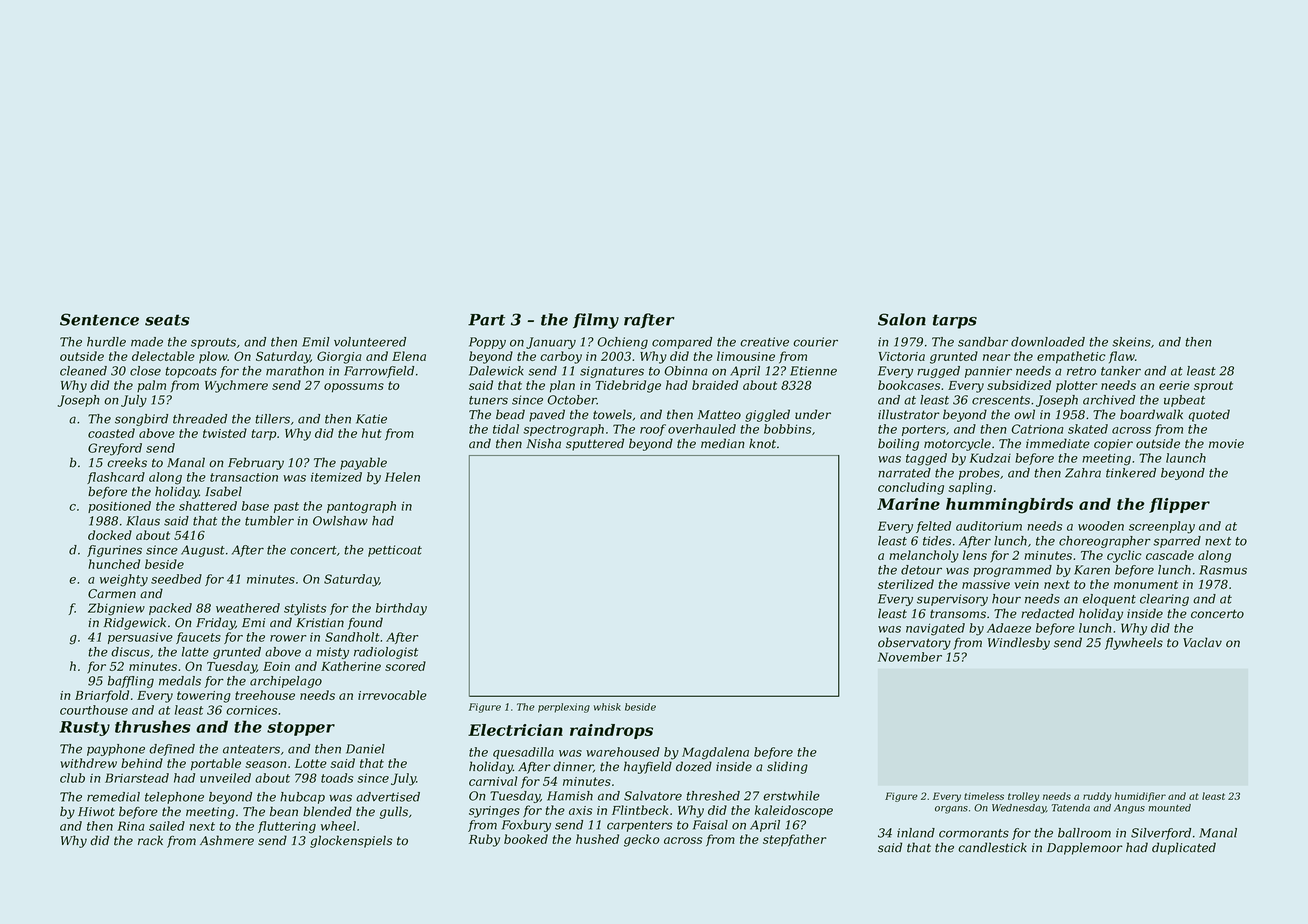 This screenshot has height=924, width=1308. What do you see at coordinates (607, 707) in the screenshot?
I see `whisk` at bounding box center [607, 707].
